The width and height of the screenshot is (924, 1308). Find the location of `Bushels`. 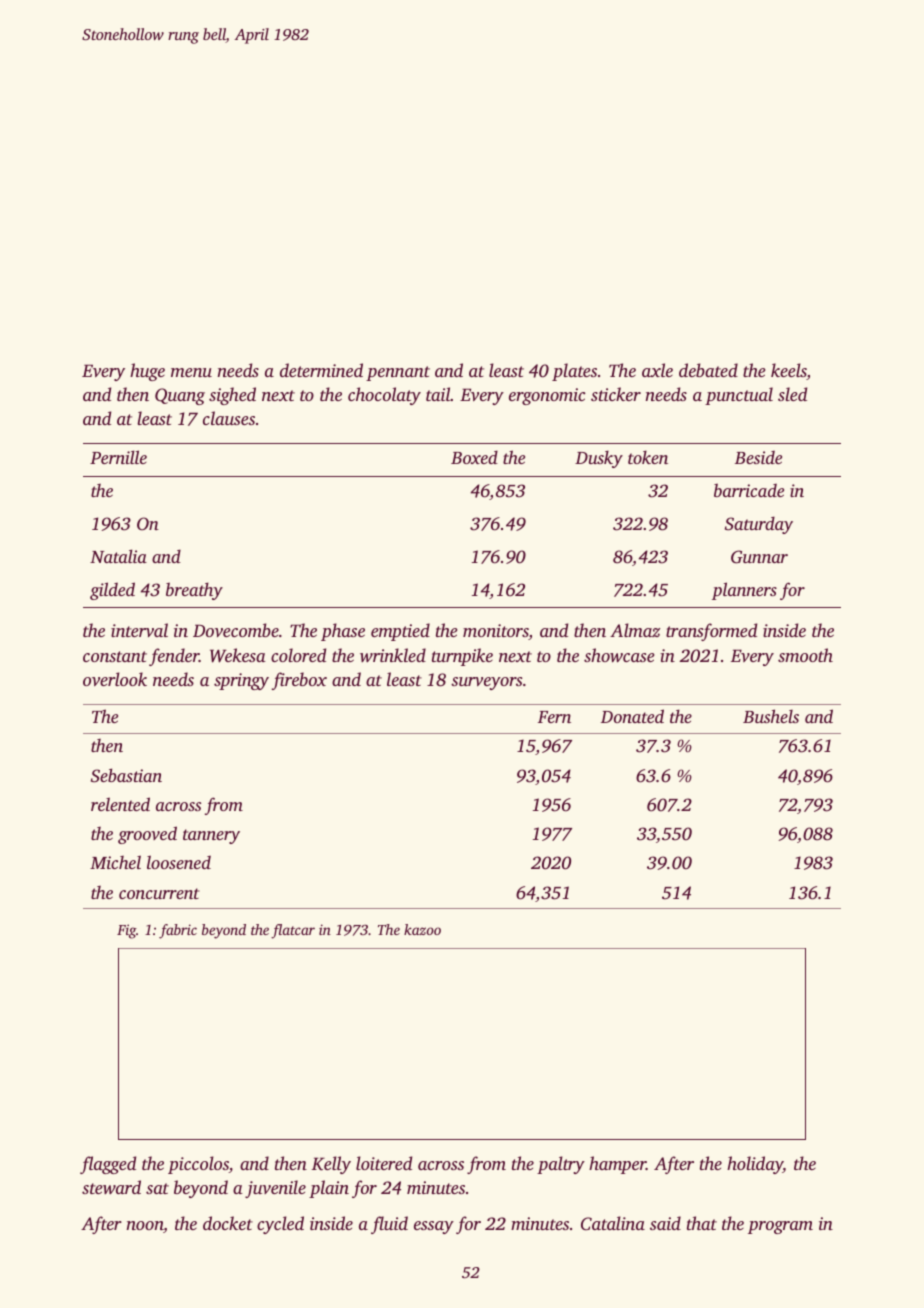

Bushels is located at coordinates (771, 716).
